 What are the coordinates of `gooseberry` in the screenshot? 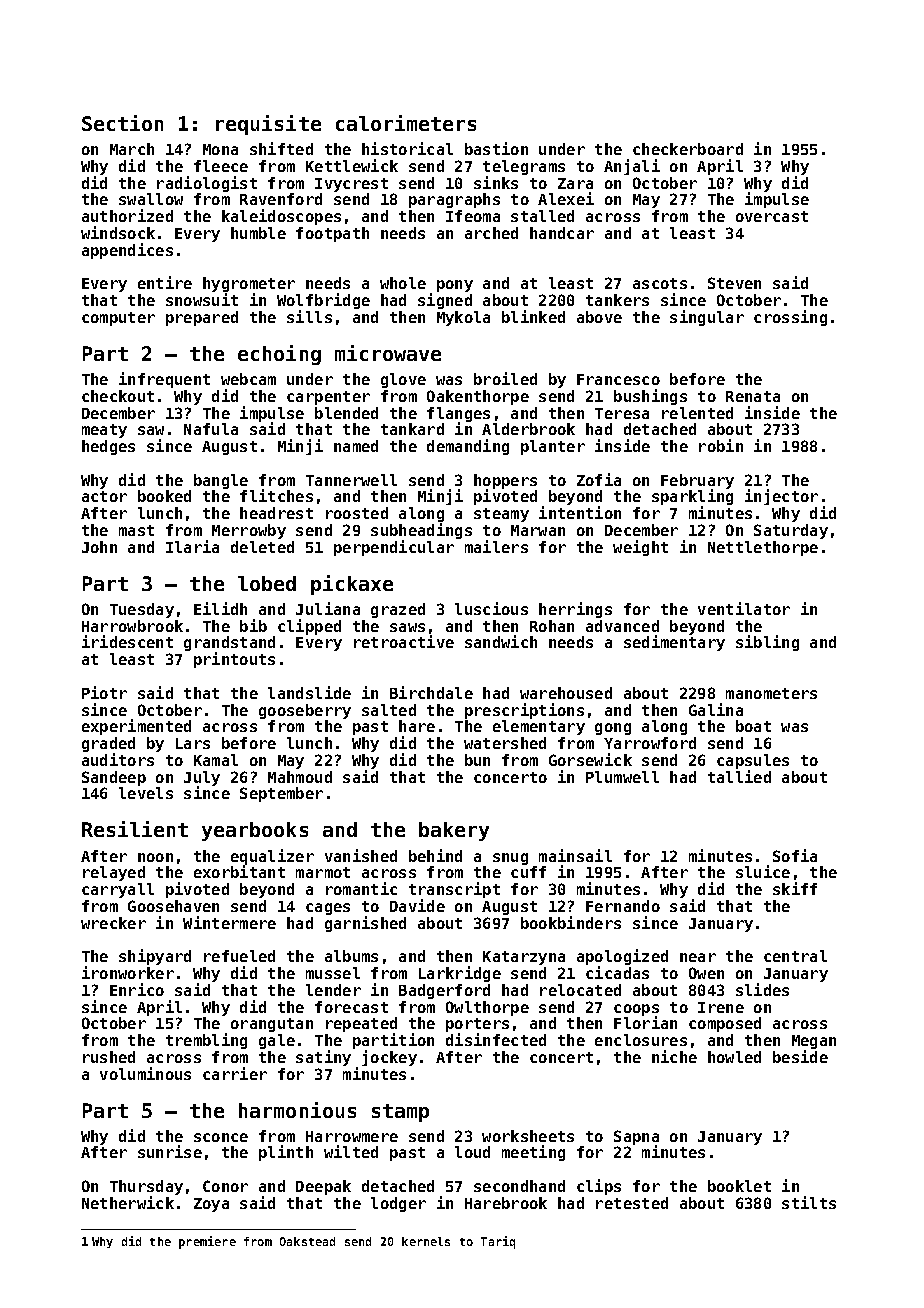 It's located at (305, 711).
